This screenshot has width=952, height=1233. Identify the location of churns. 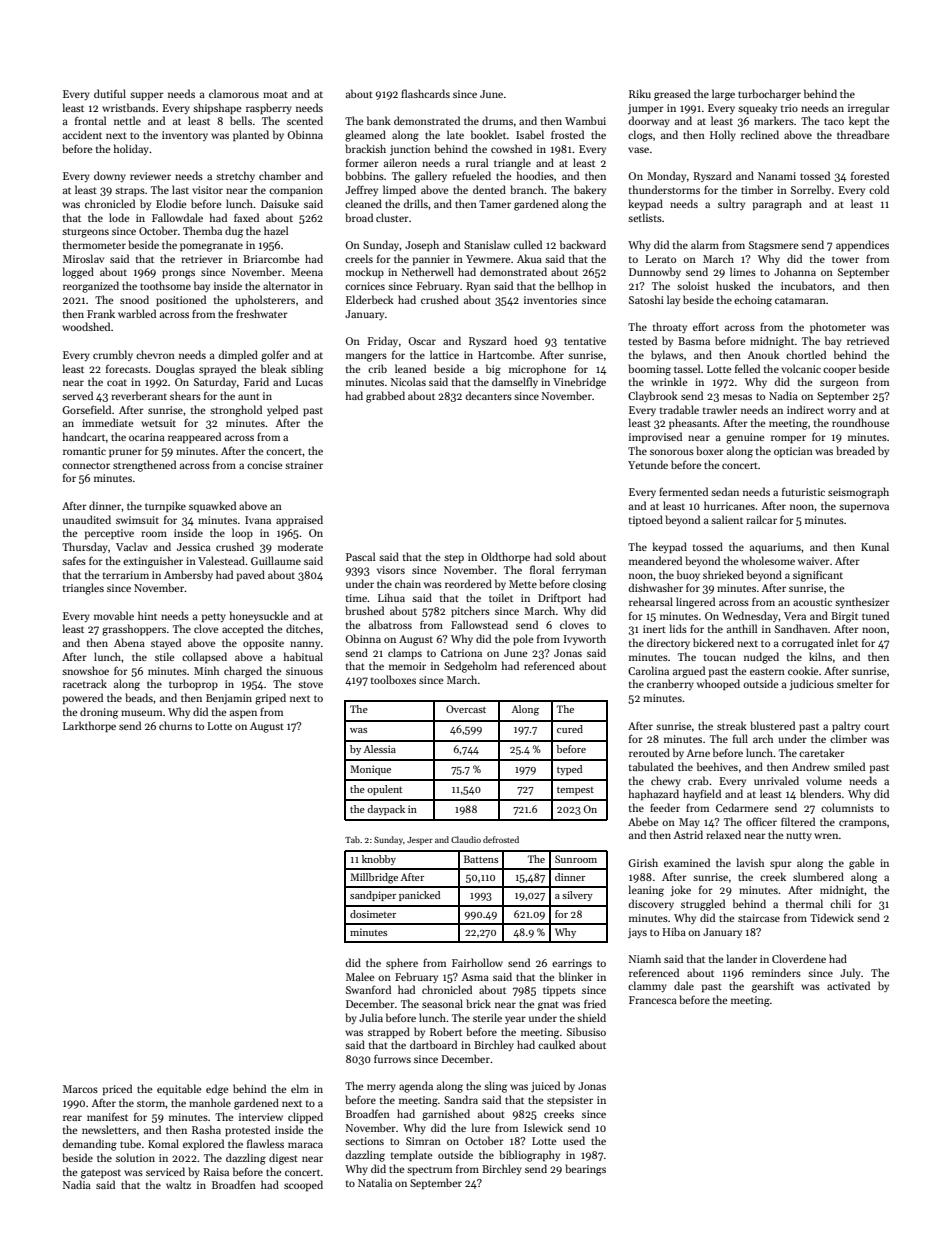
(175, 725).
